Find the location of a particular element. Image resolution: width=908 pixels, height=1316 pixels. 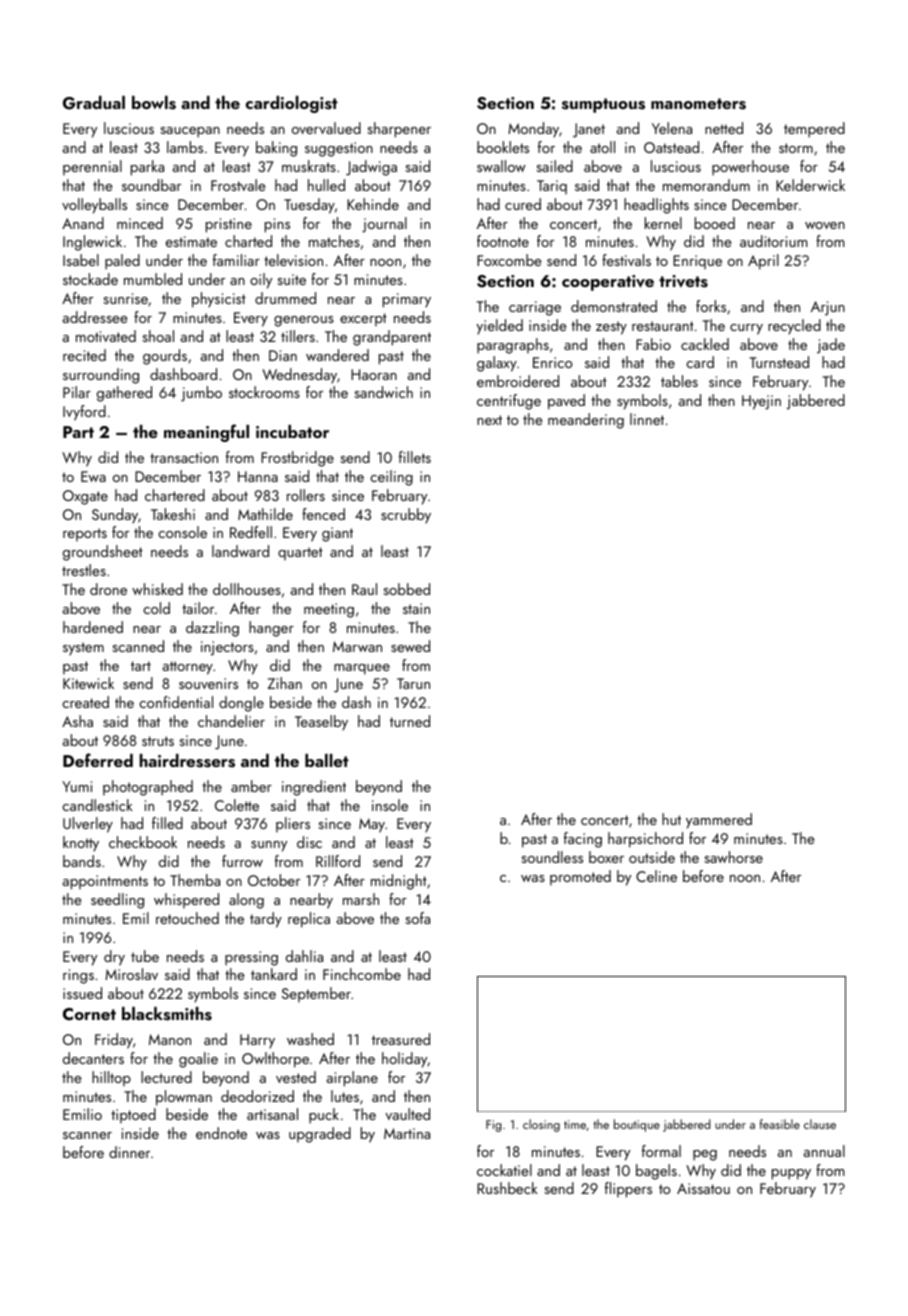

sumptuous is located at coordinates (603, 105).
